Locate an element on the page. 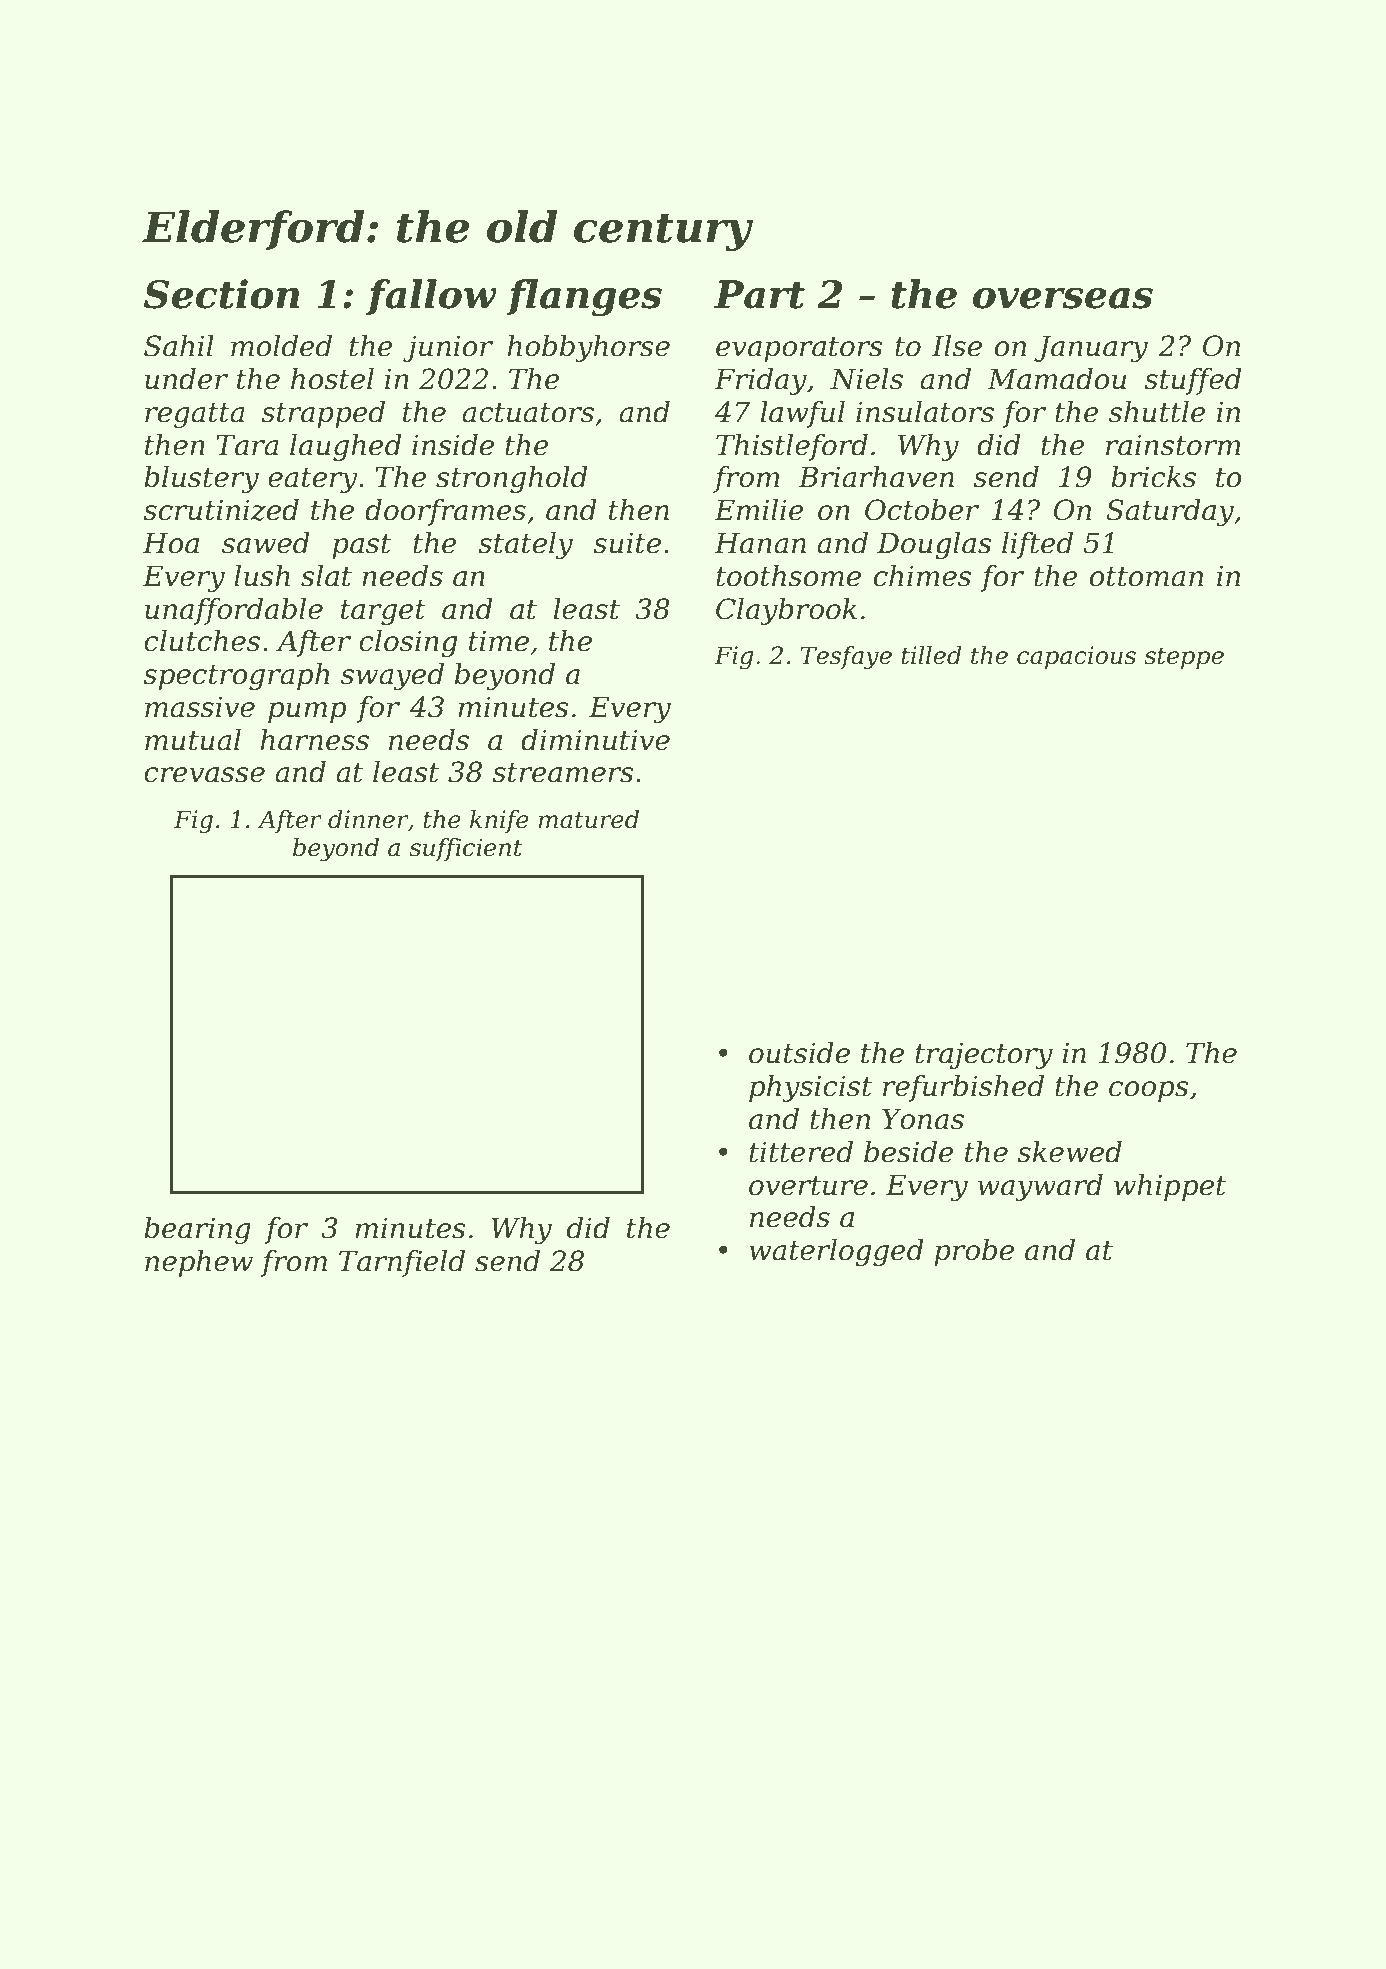 This document has width=1386, height=1969. Tarnfield is located at coordinates (402, 1263).
